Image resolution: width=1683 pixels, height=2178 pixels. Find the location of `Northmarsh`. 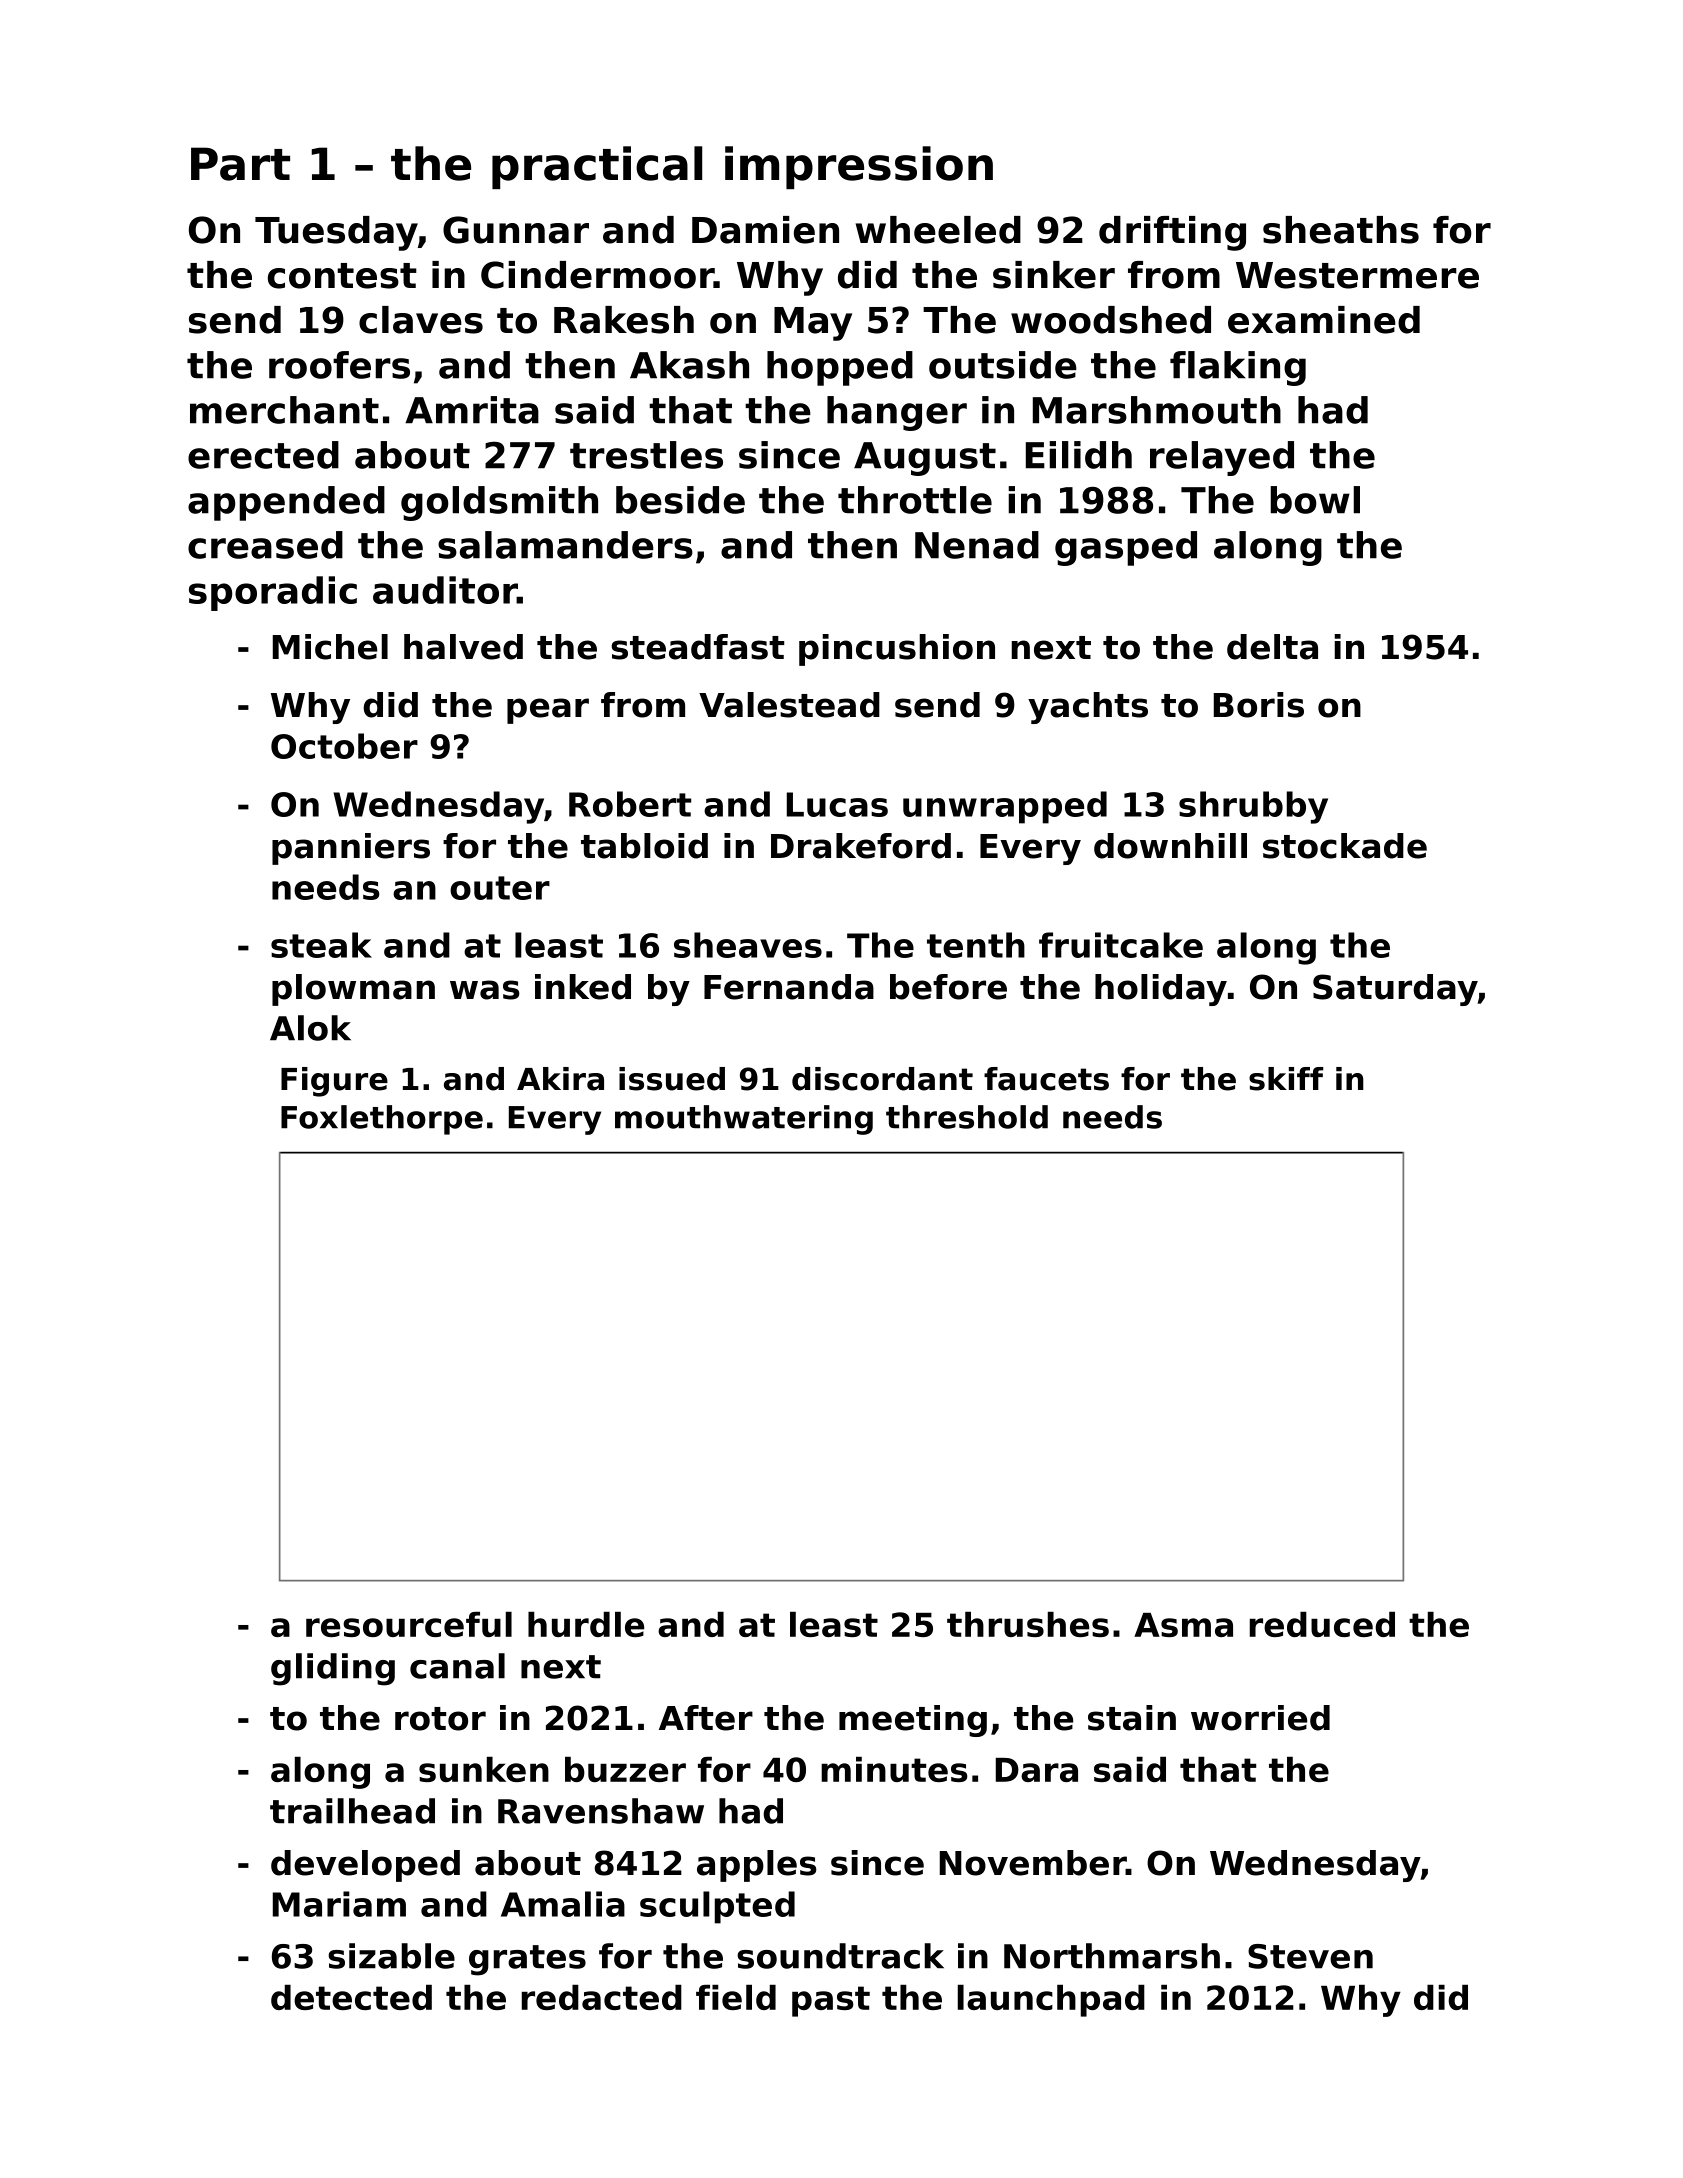

Northmarsh is located at coordinates (1112, 1956).
